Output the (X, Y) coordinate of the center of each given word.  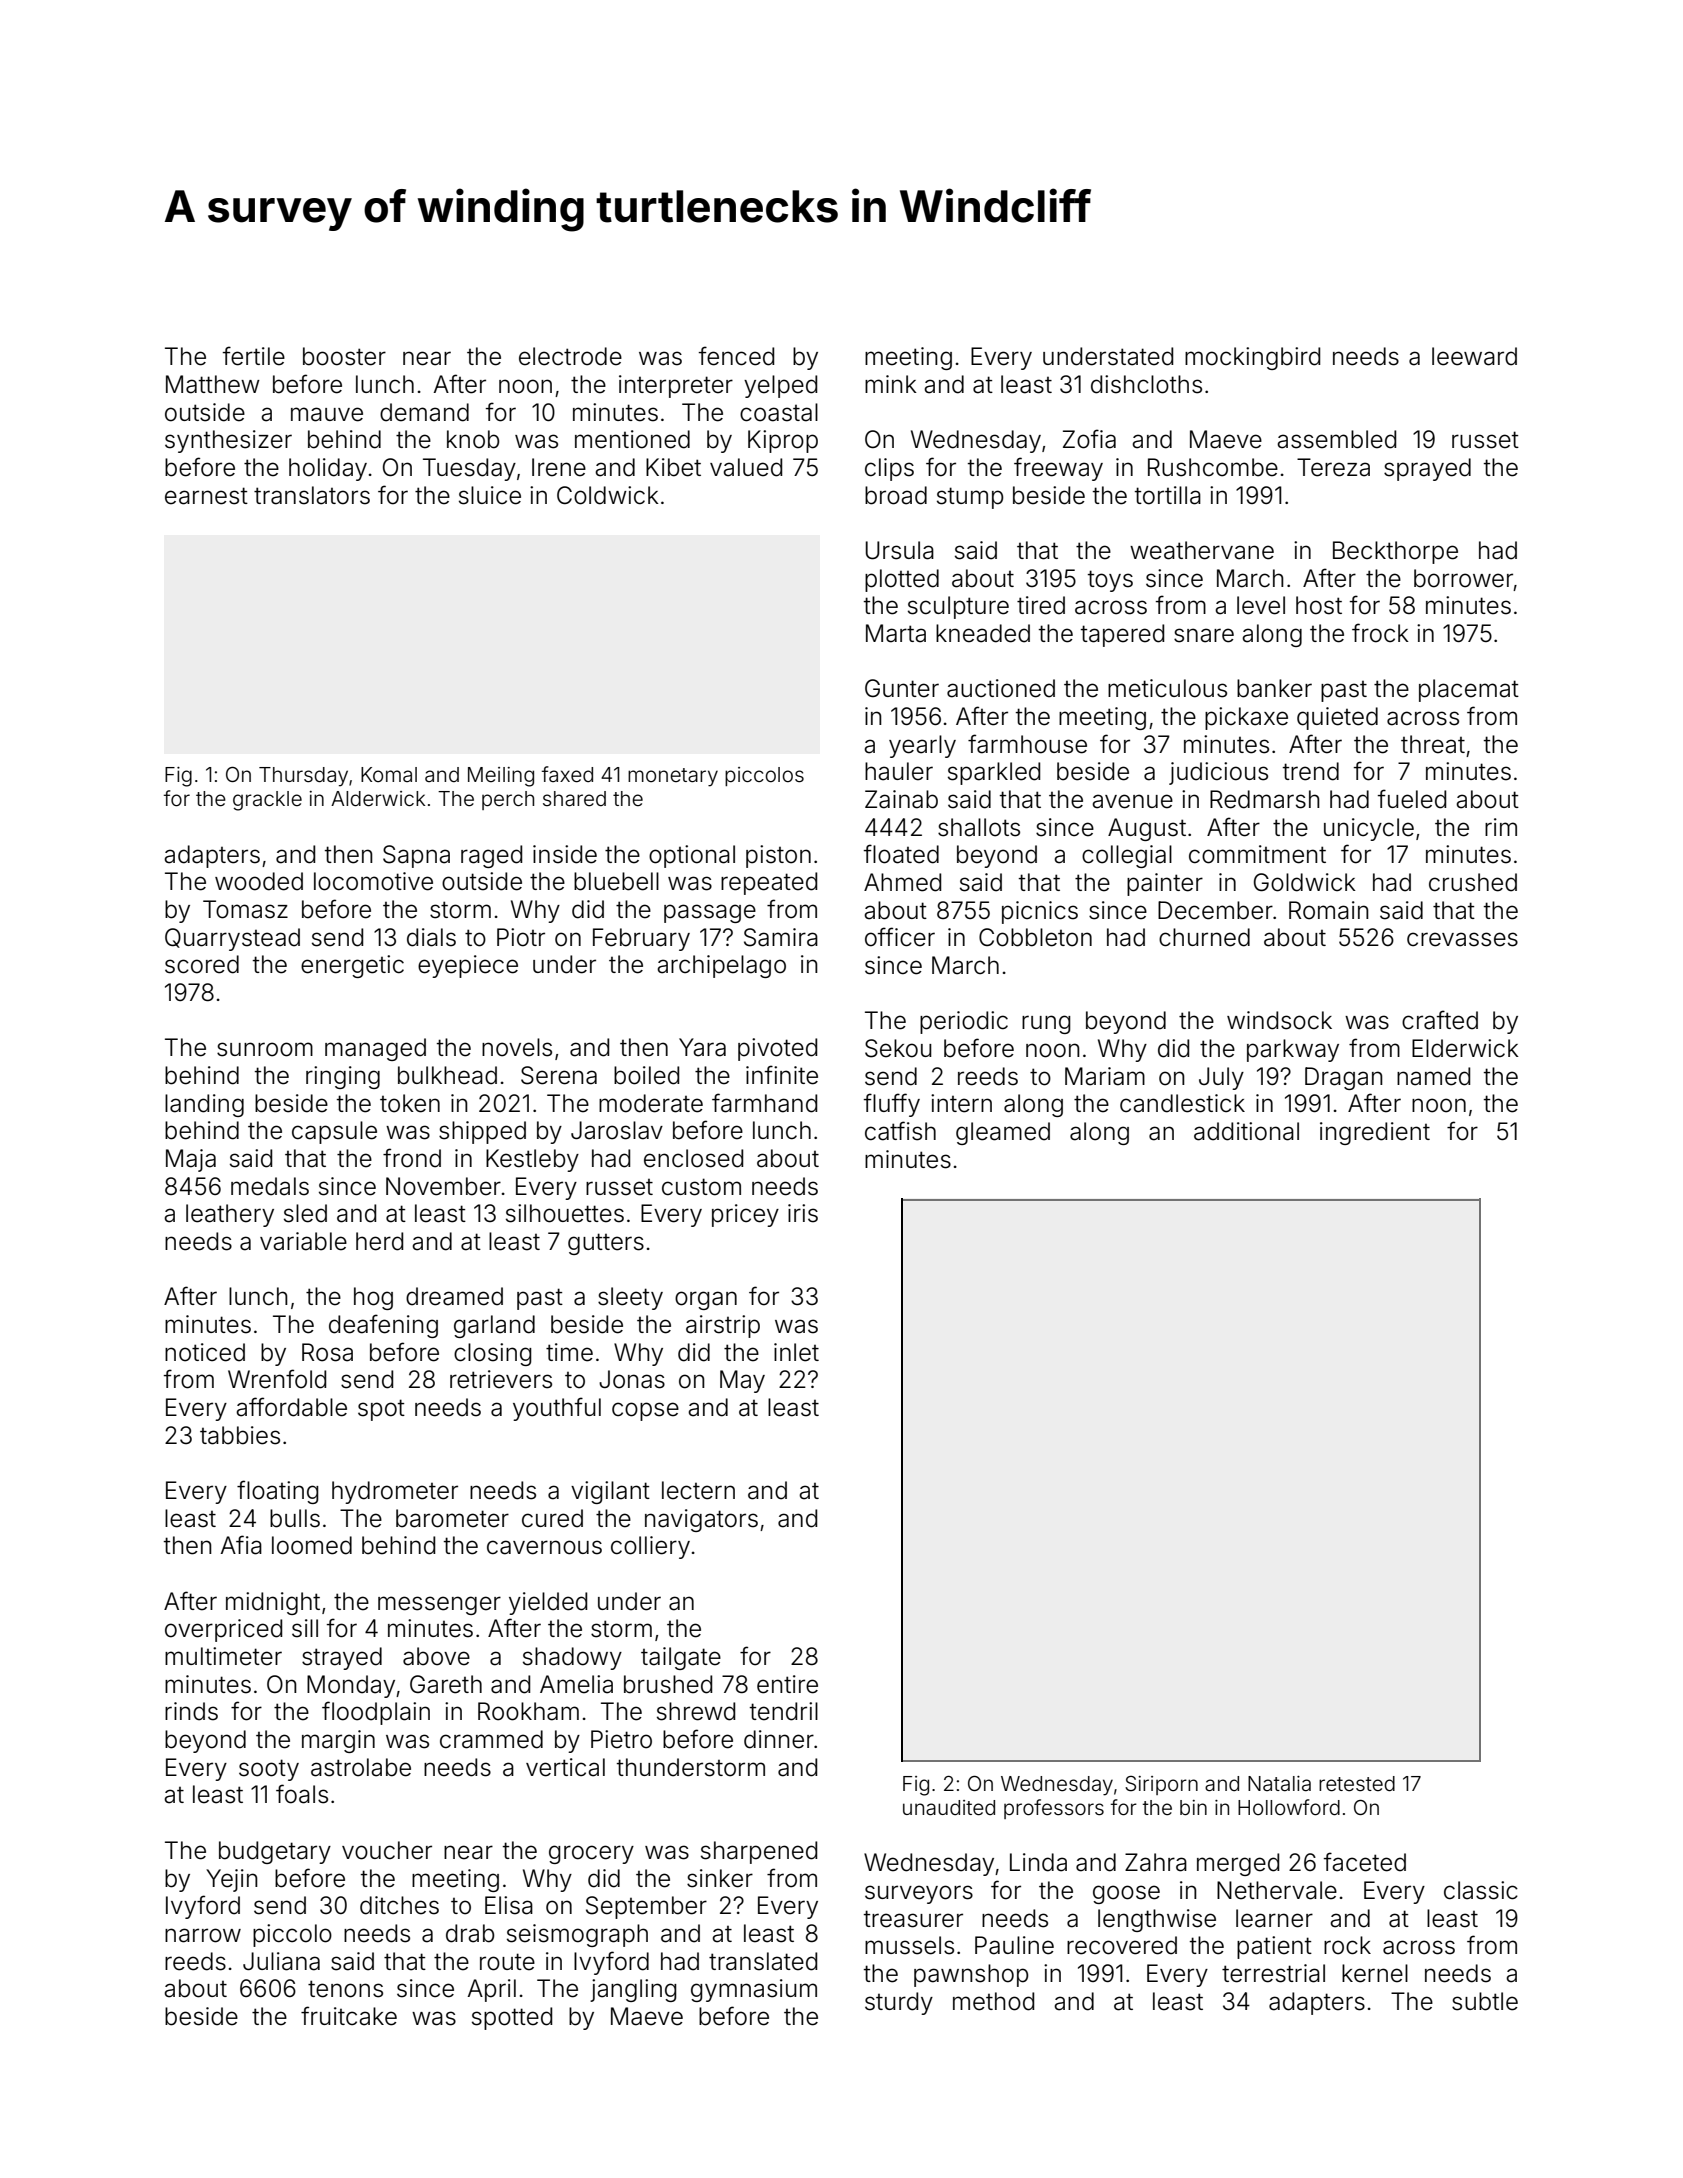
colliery (650, 1547)
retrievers (501, 1379)
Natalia (1279, 1783)
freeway (1058, 469)
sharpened (759, 1852)
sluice (490, 495)
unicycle (1369, 829)
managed (375, 1049)
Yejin (232, 1880)
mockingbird (1252, 358)
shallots (979, 827)
